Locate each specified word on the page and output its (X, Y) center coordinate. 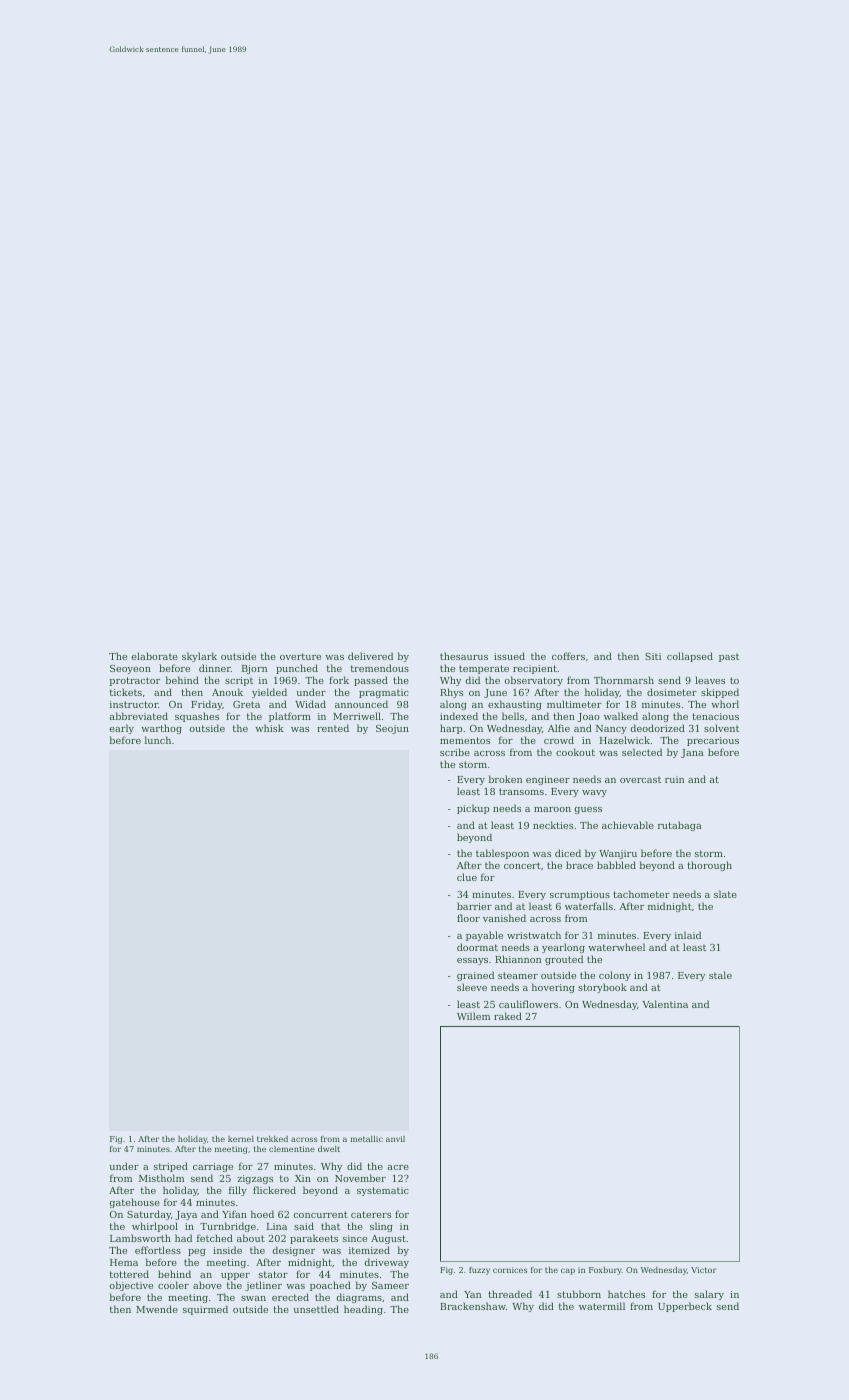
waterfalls (589, 906)
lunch (158, 740)
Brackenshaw (473, 1306)
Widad (310, 704)
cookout (575, 752)
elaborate (155, 656)
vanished (504, 918)
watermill (602, 1306)
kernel (241, 1139)
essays (472, 961)
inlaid (688, 935)
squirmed (205, 1310)
